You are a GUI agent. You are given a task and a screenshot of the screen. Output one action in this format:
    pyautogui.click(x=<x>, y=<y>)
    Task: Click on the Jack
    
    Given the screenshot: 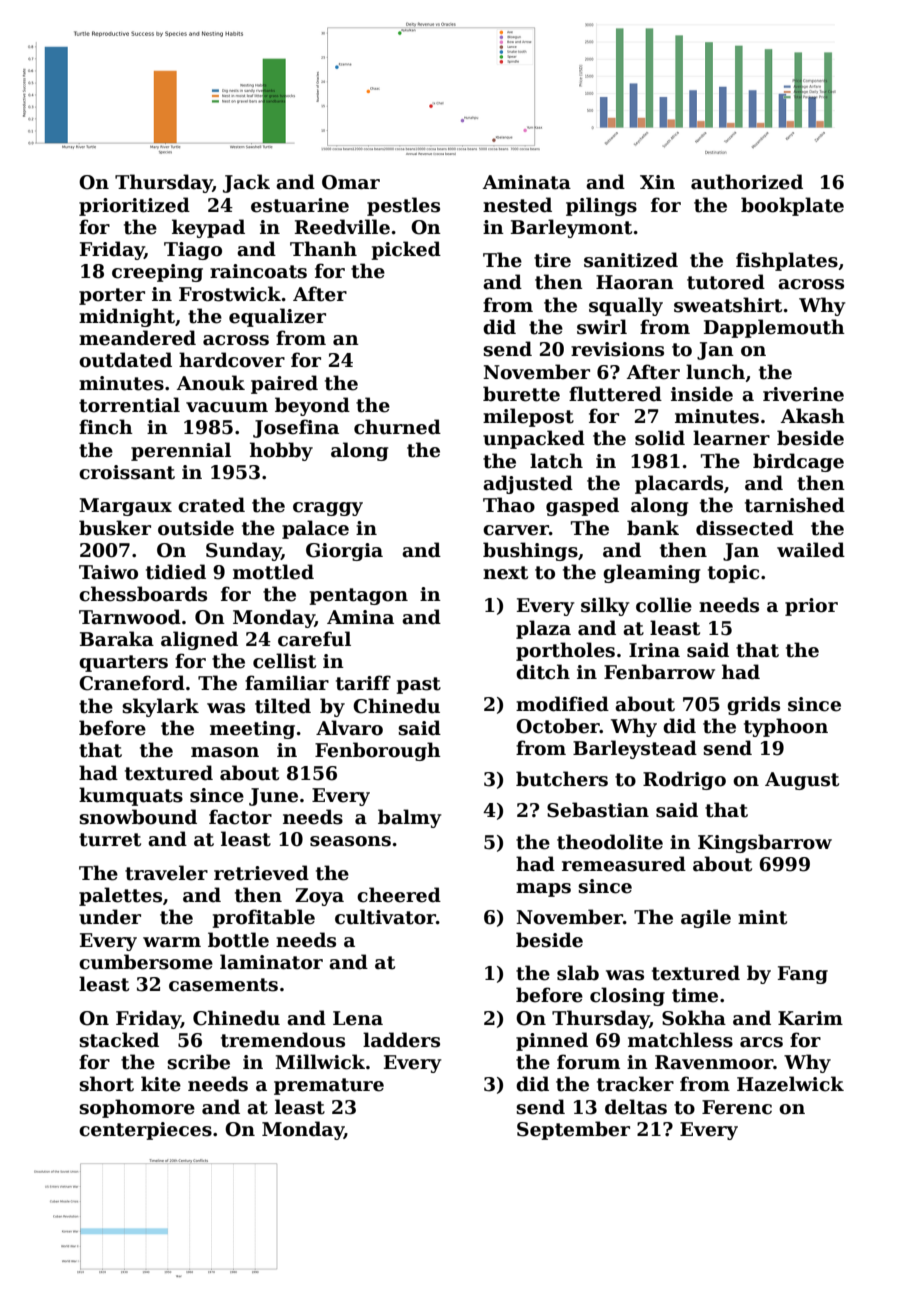 What is the action you would take?
    pyautogui.click(x=246, y=183)
